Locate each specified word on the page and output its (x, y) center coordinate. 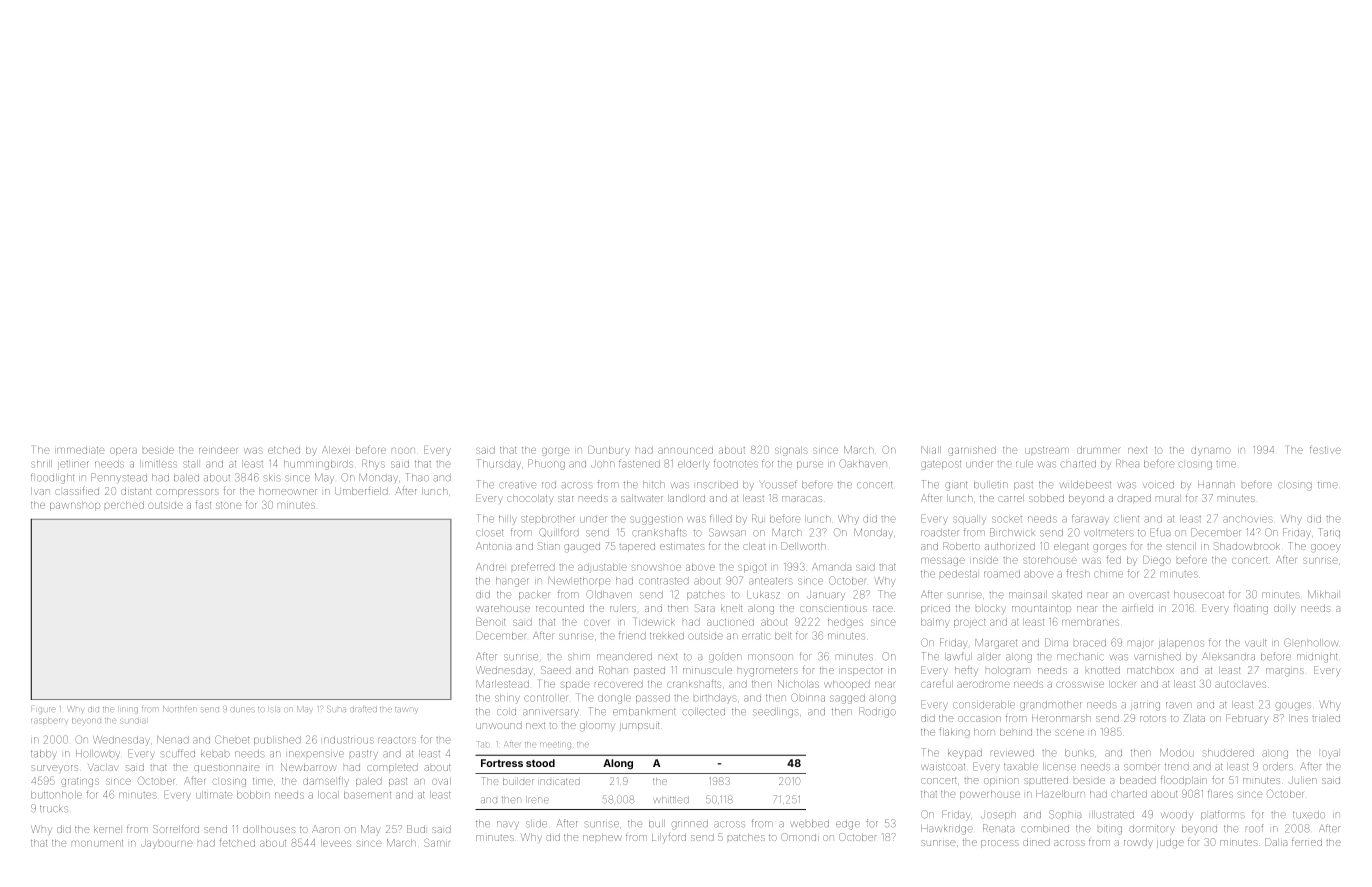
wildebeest (1085, 485)
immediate (79, 450)
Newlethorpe (579, 581)
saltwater (642, 498)
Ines (1299, 719)
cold (506, 712)
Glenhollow (1311, 642)
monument (97, 843)
